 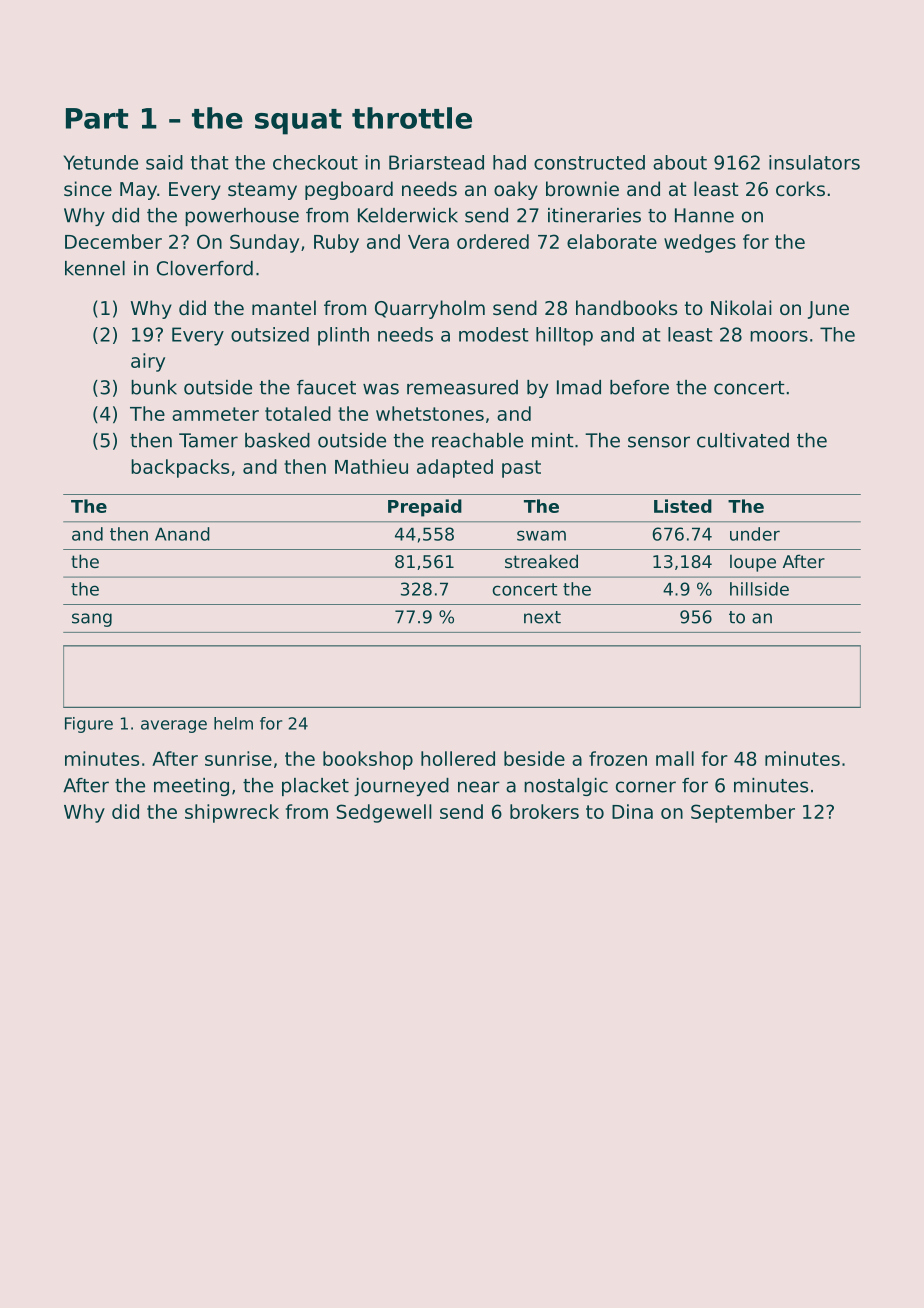 I want to click on Sedgewell, so click(x=384, y=813).
